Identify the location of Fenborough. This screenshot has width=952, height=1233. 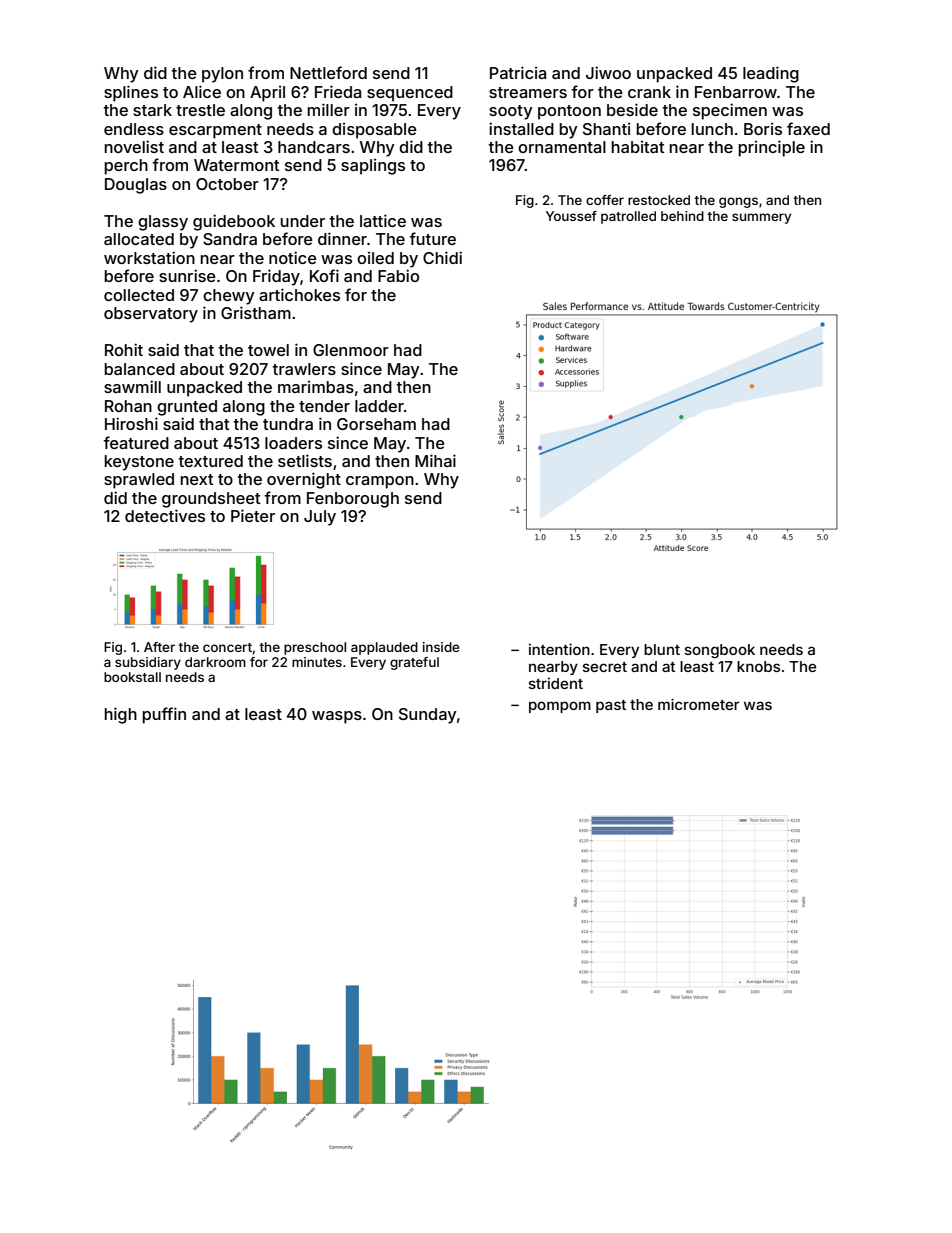
(353, 500).
